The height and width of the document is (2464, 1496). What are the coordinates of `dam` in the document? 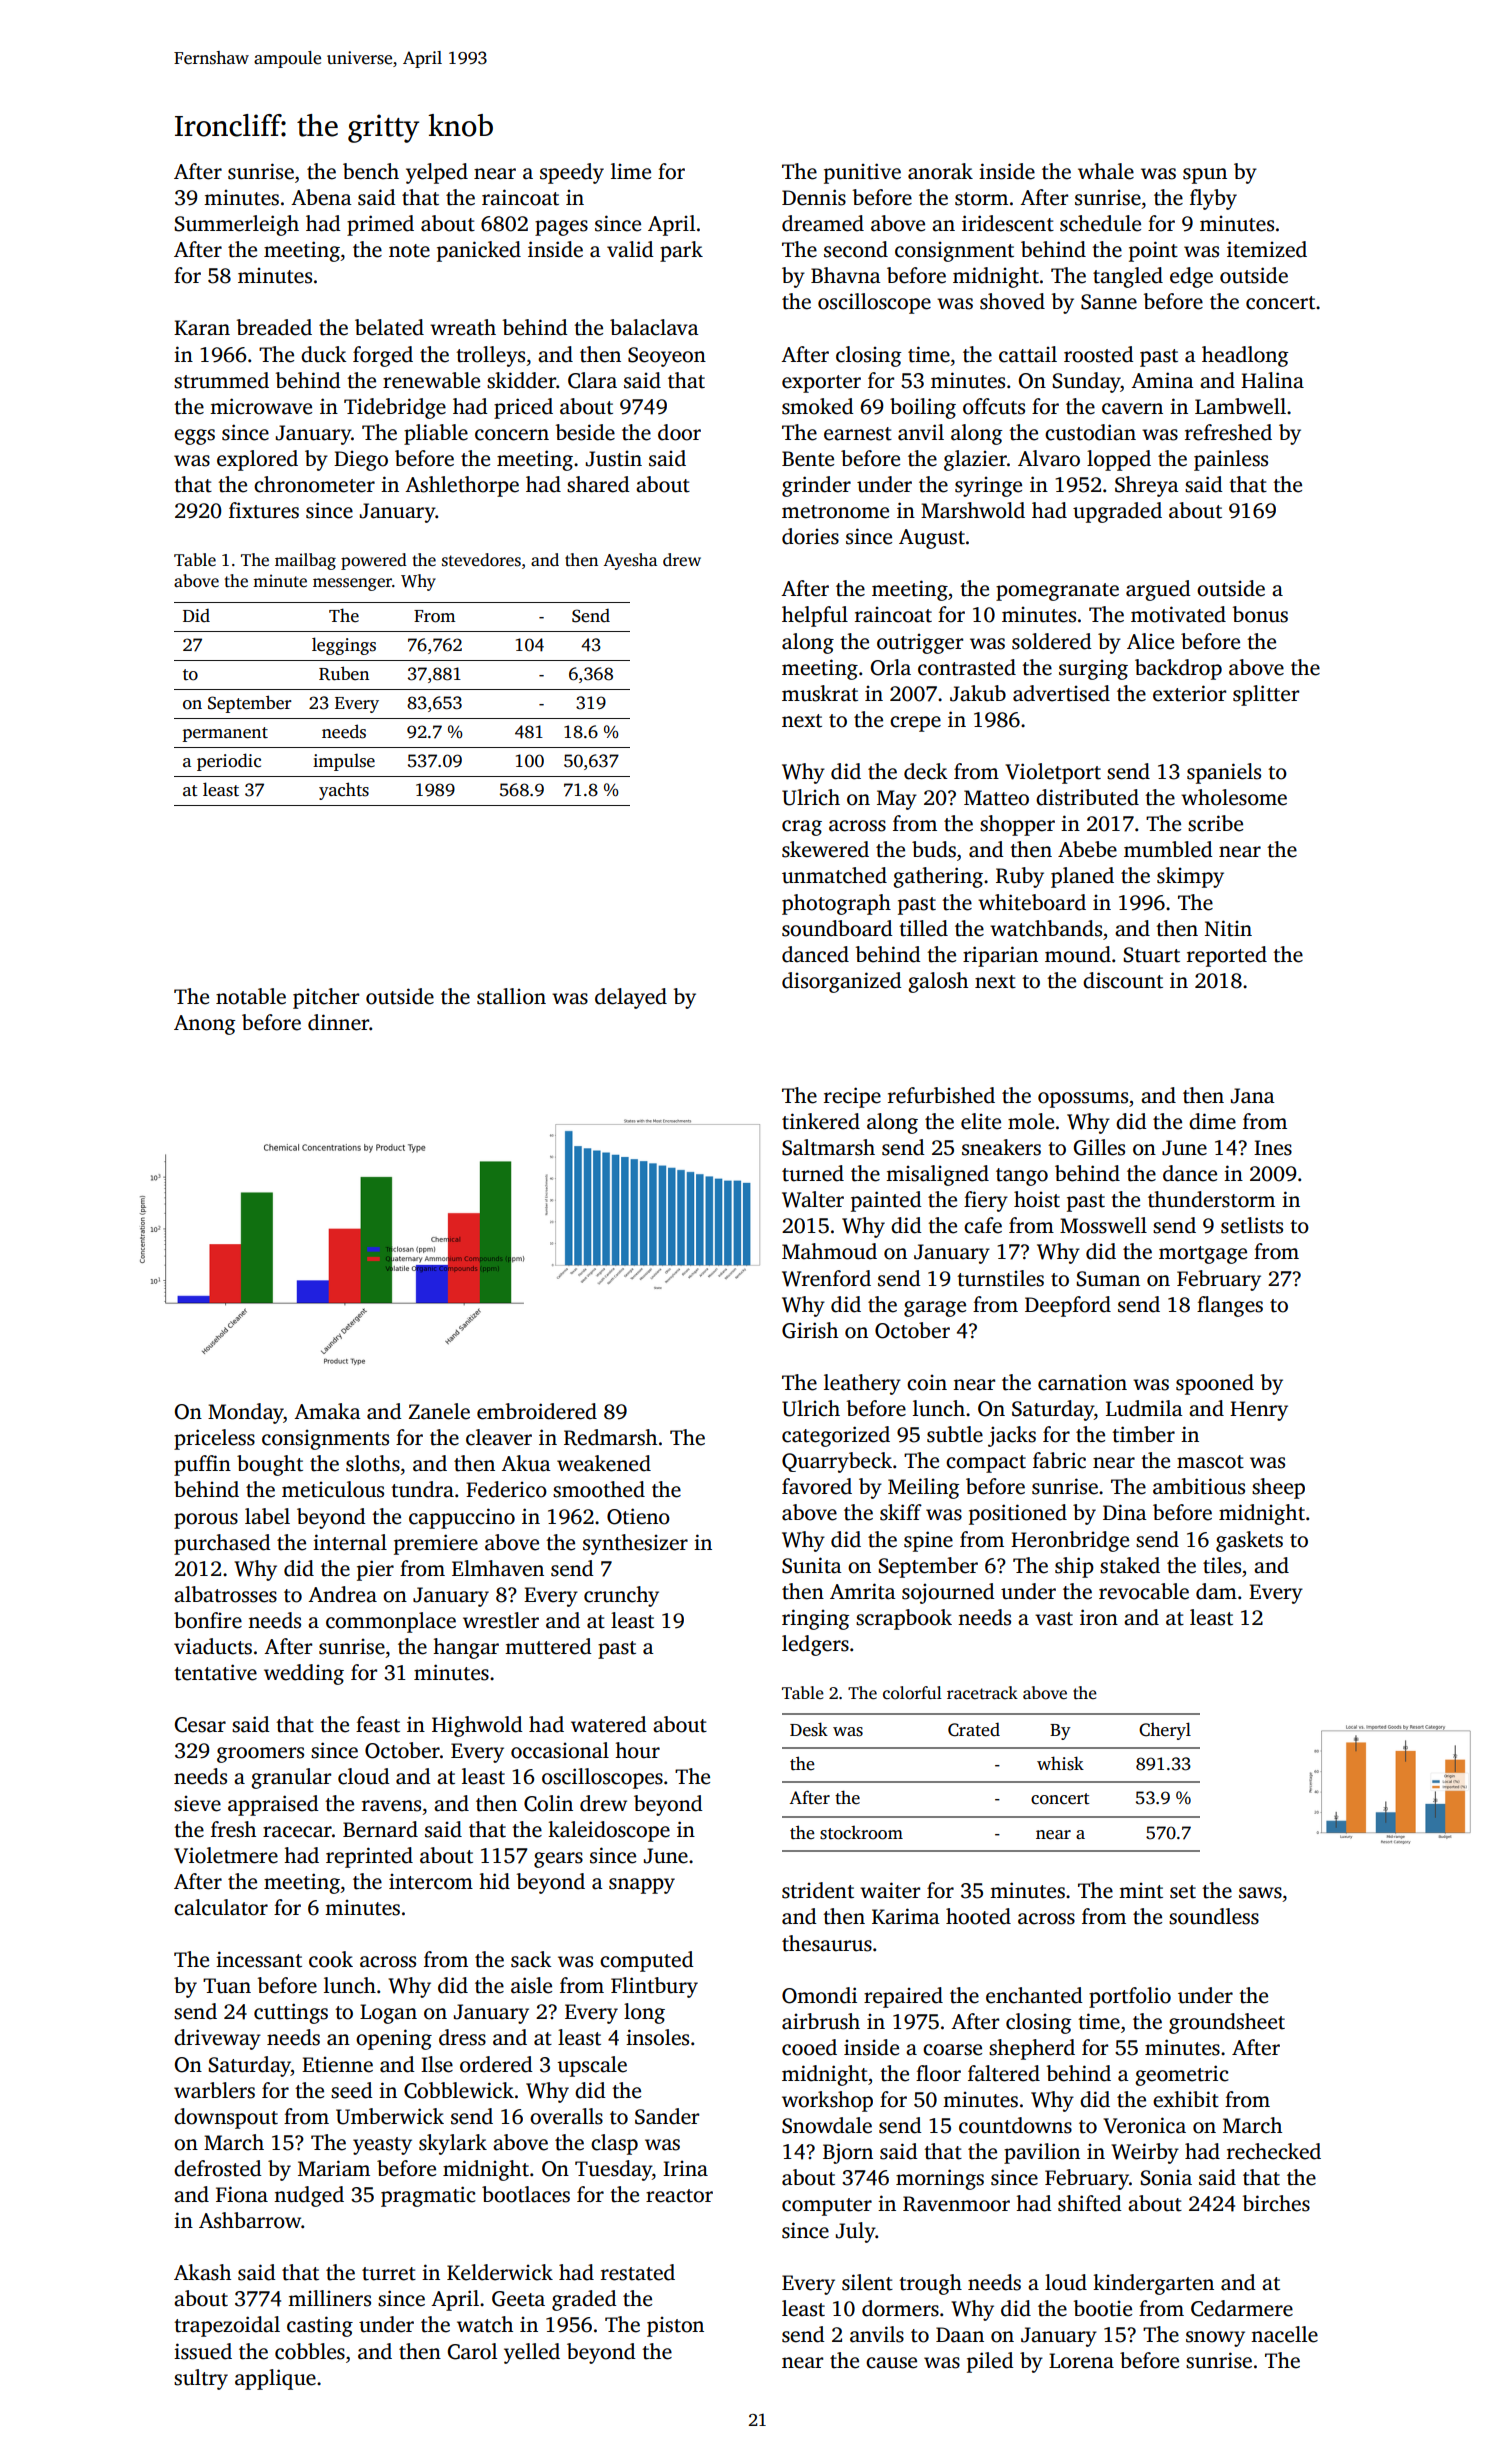 It's located at (1216, 1591).
